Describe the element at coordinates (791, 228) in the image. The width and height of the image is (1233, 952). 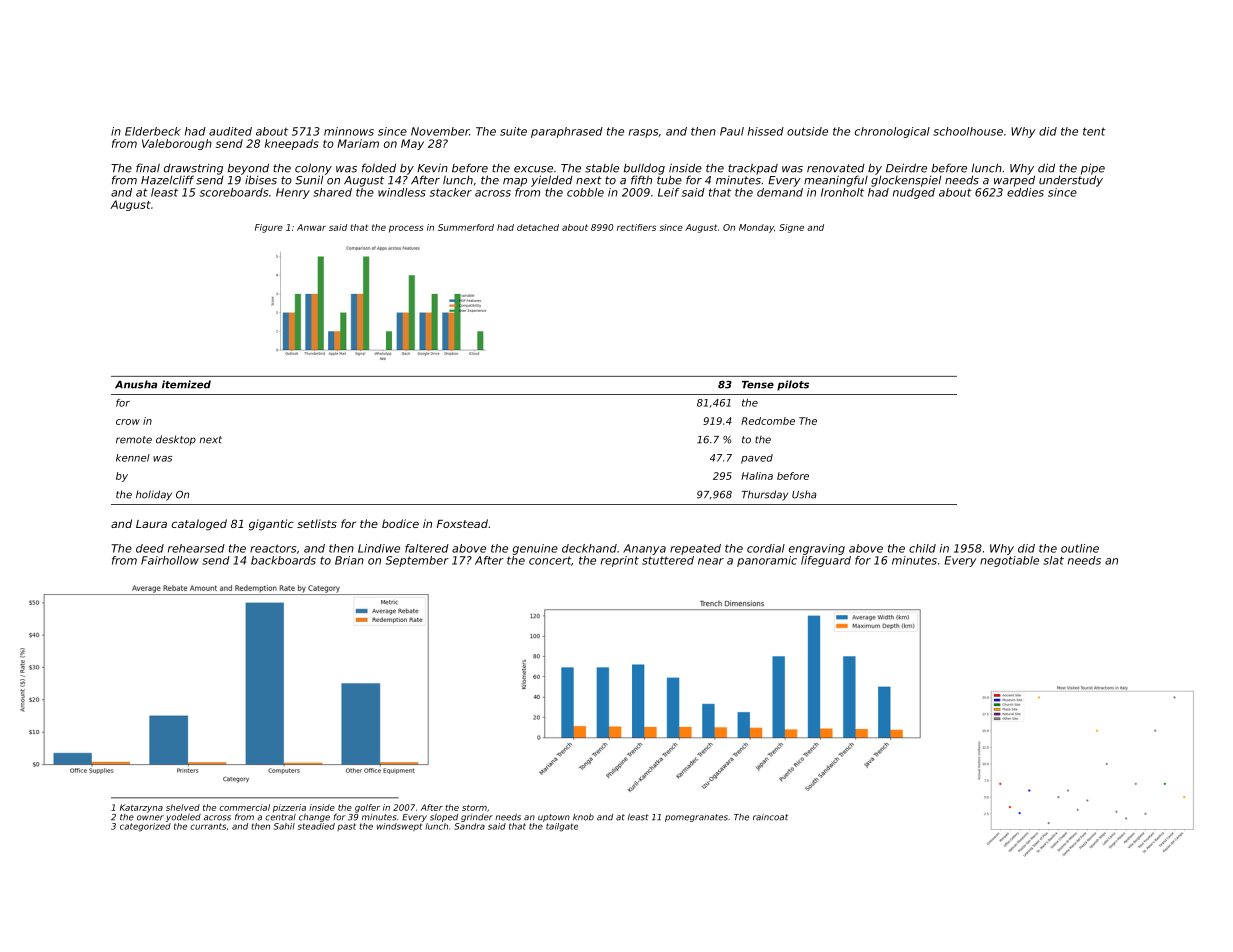
I see `Signe` at that location.
